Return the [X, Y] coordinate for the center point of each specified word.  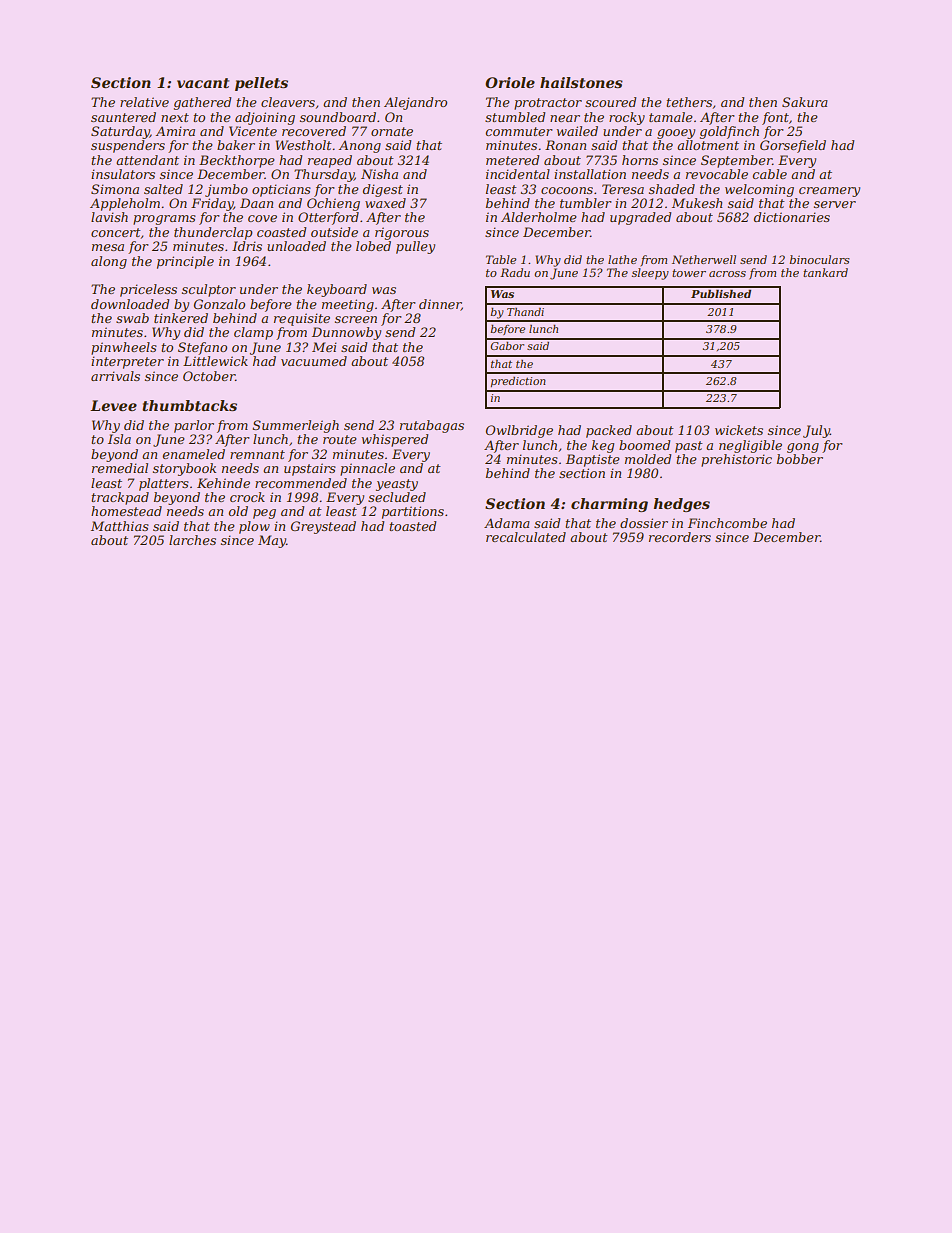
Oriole [510, 82]
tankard [825, 272]
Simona [115, 189]
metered [512, 160]
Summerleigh [296, 426]
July [816, 431]
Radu [515, 272]
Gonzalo [219, 304]
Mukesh [697, 203]
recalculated [526, 537]
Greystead [323, 527]
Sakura [805, 102]
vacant [203, 83]
